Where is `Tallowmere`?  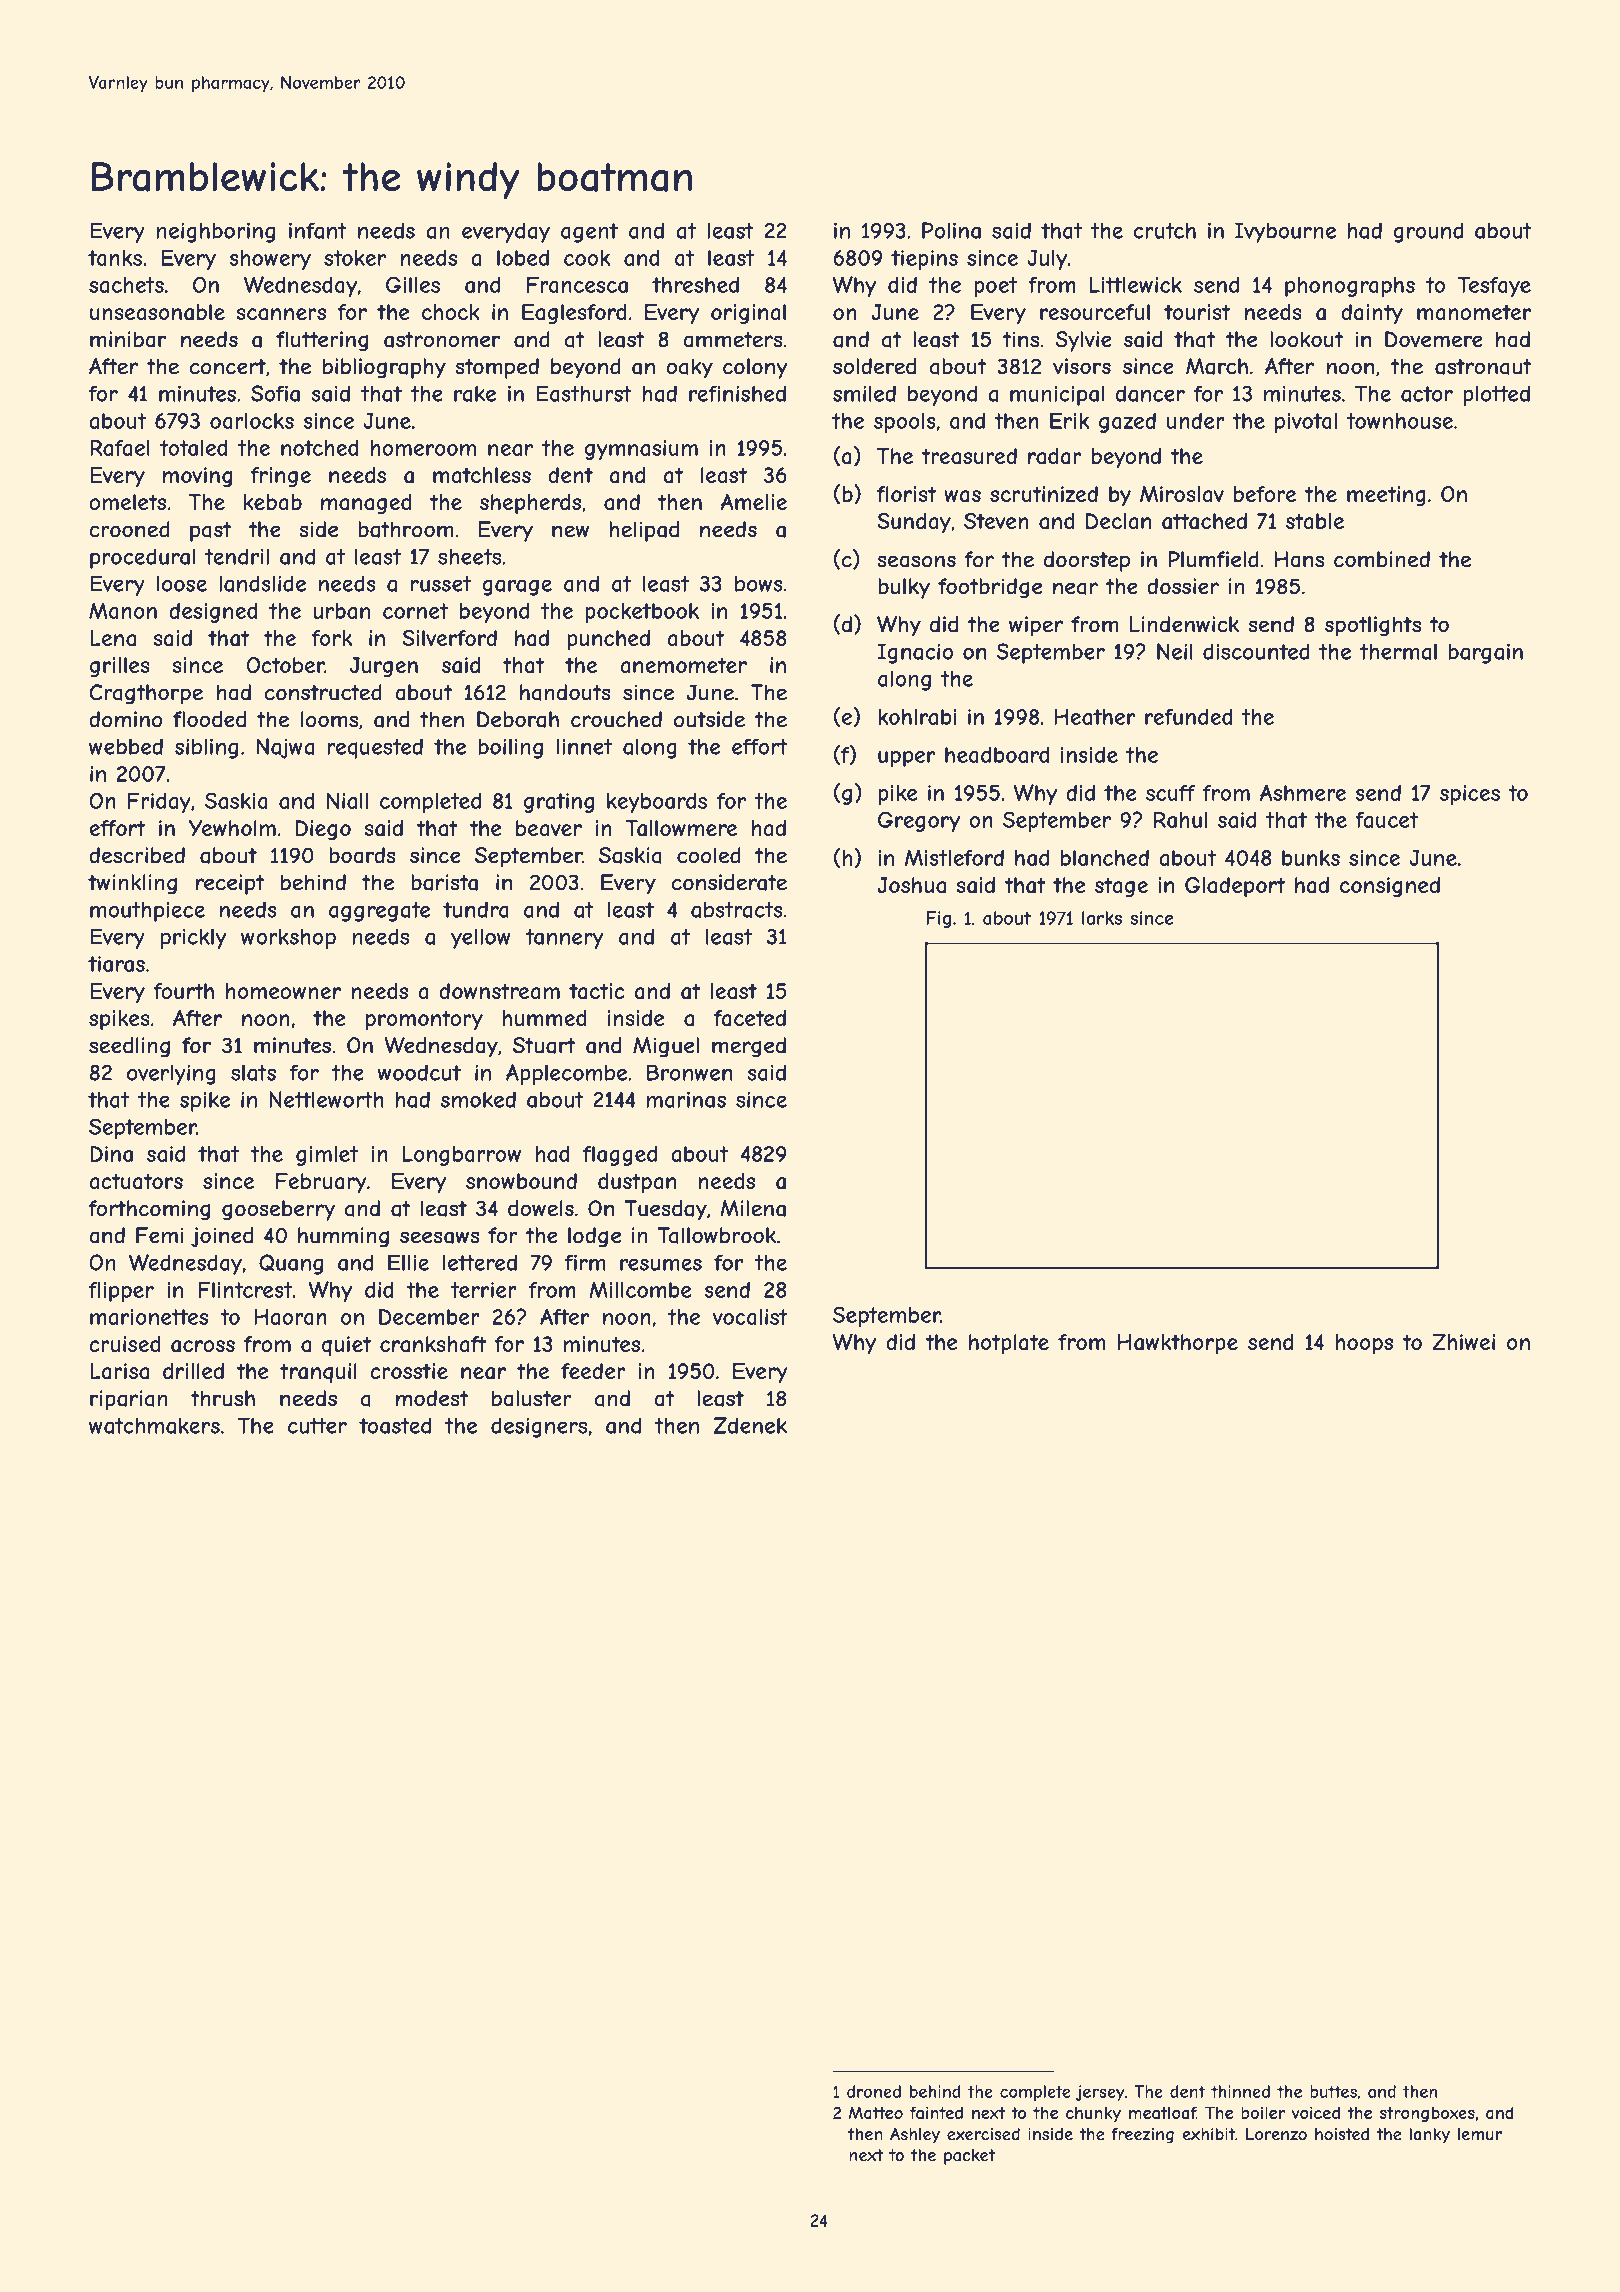
Tallowmere is located at coordinates (681, 828).
